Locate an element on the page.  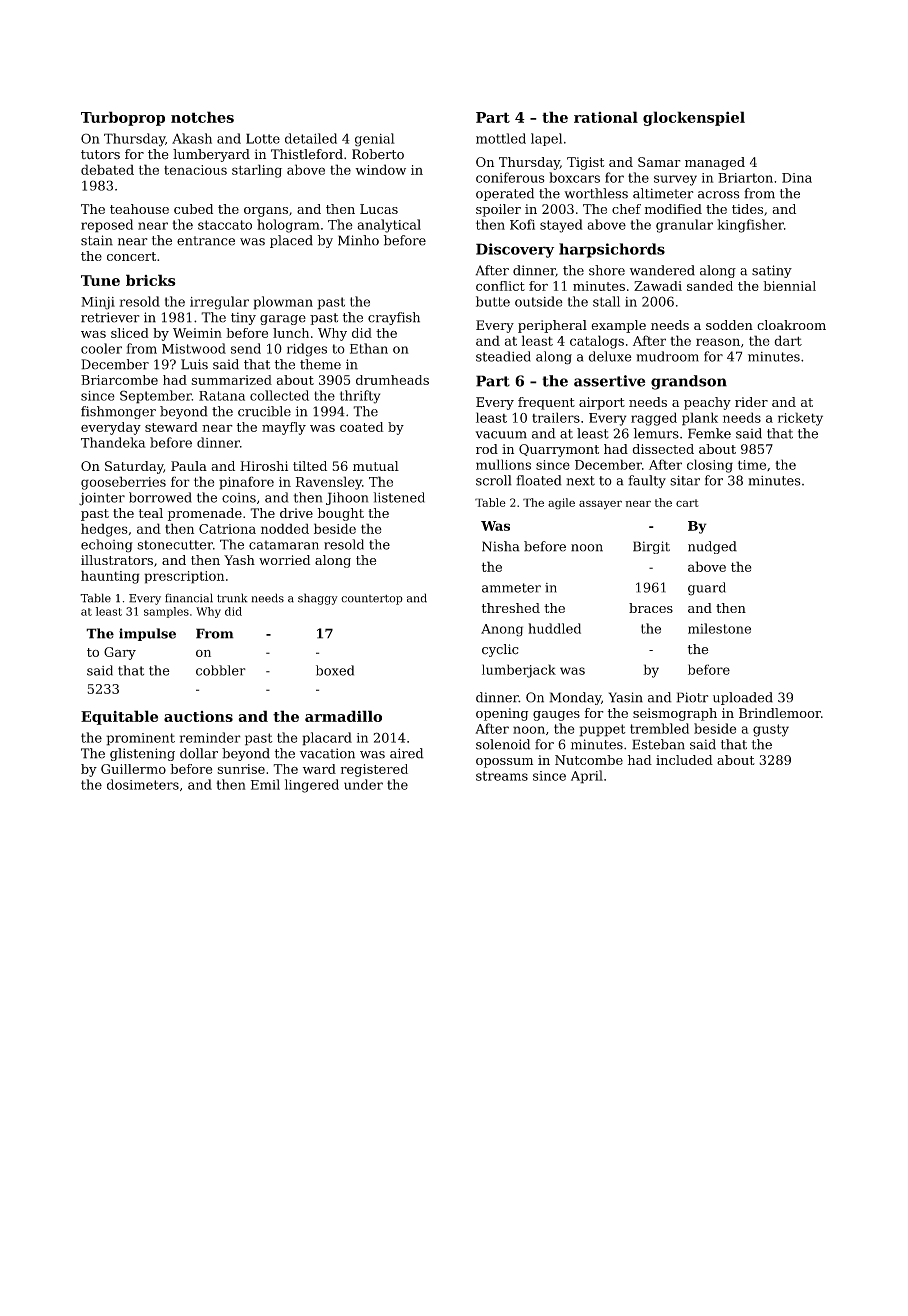
genial is located at coordinates (375, 140).
